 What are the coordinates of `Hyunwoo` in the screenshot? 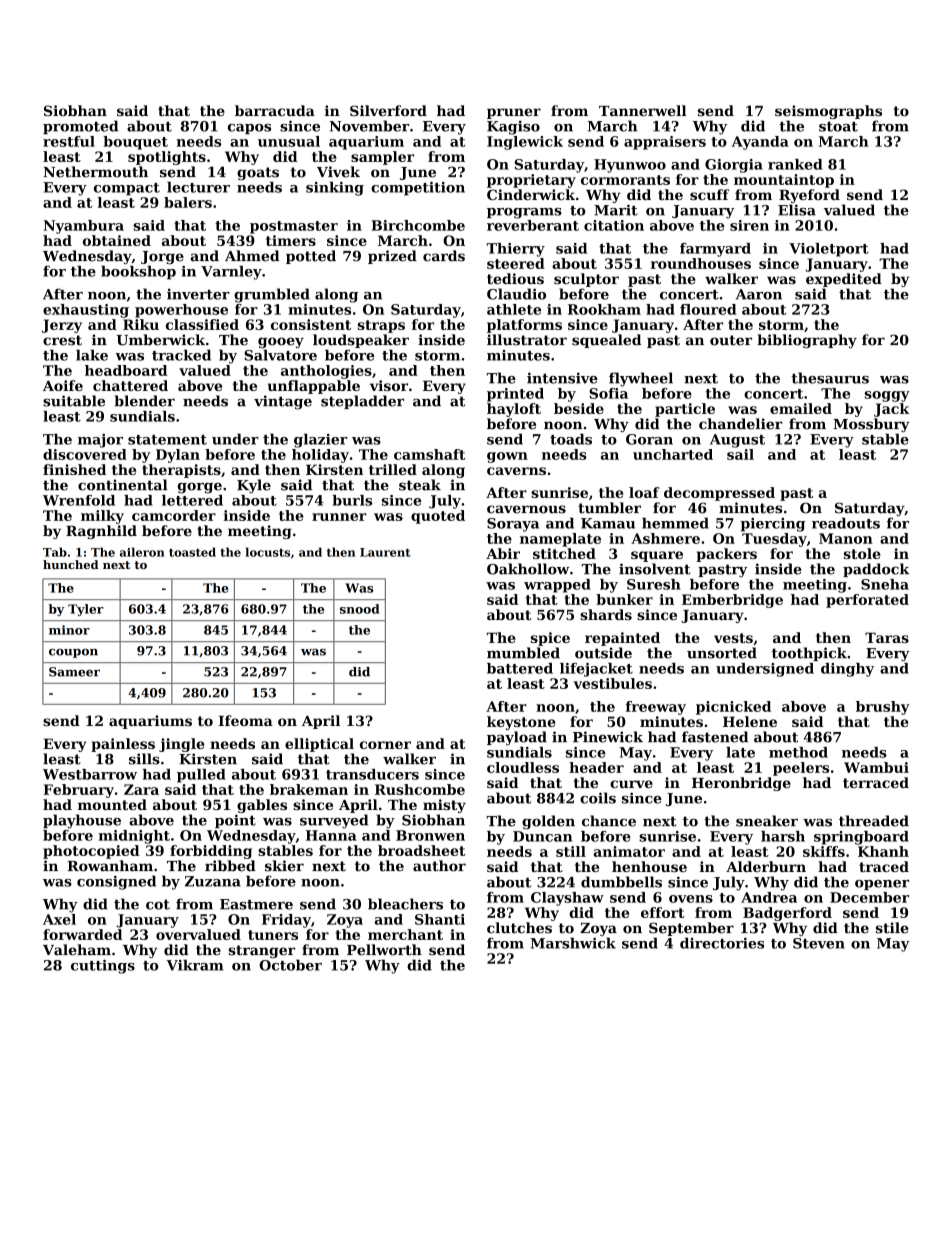 It's located at (630, 166).
